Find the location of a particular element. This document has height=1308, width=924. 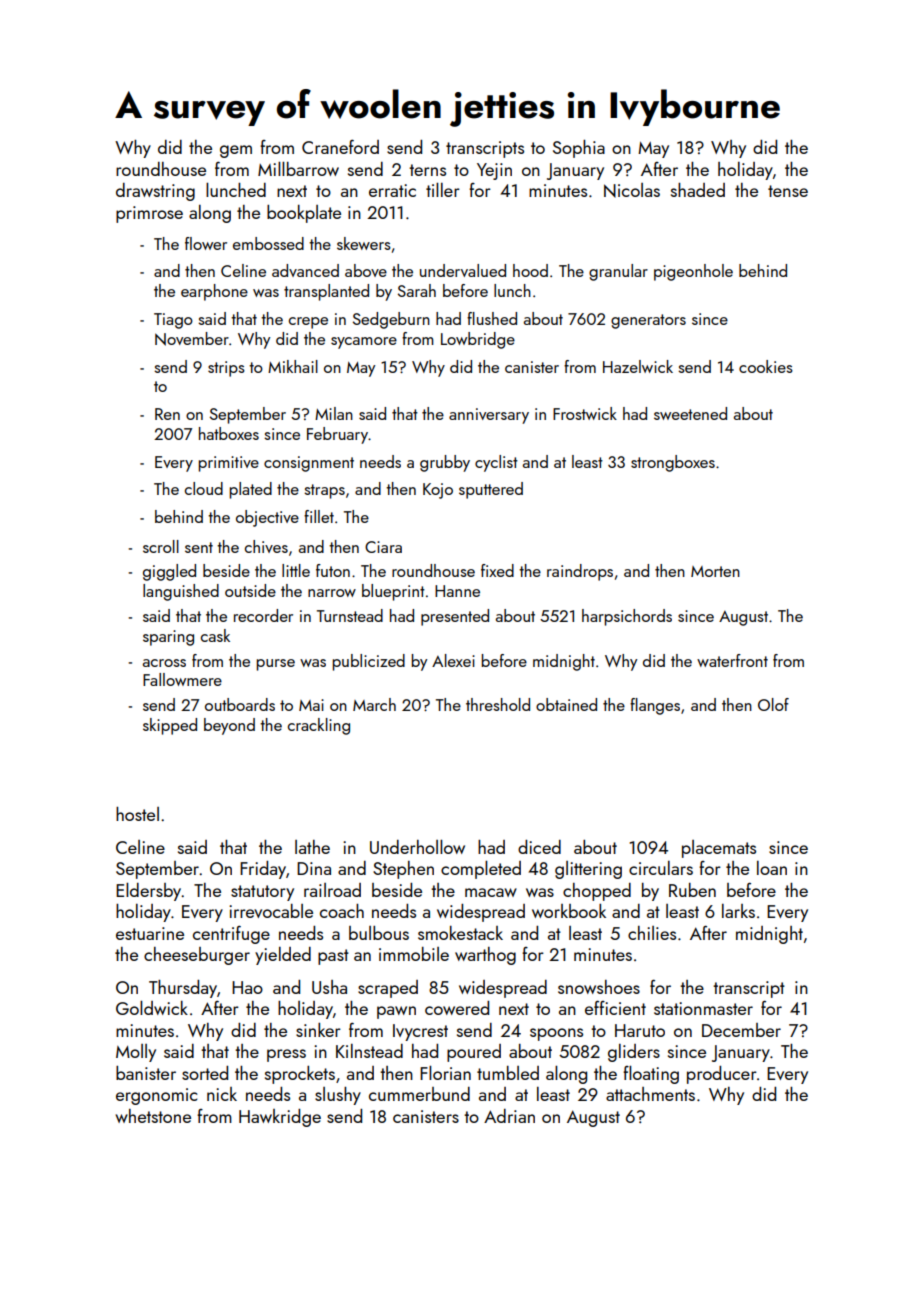

fixed is located at coordinates (497, 570).
